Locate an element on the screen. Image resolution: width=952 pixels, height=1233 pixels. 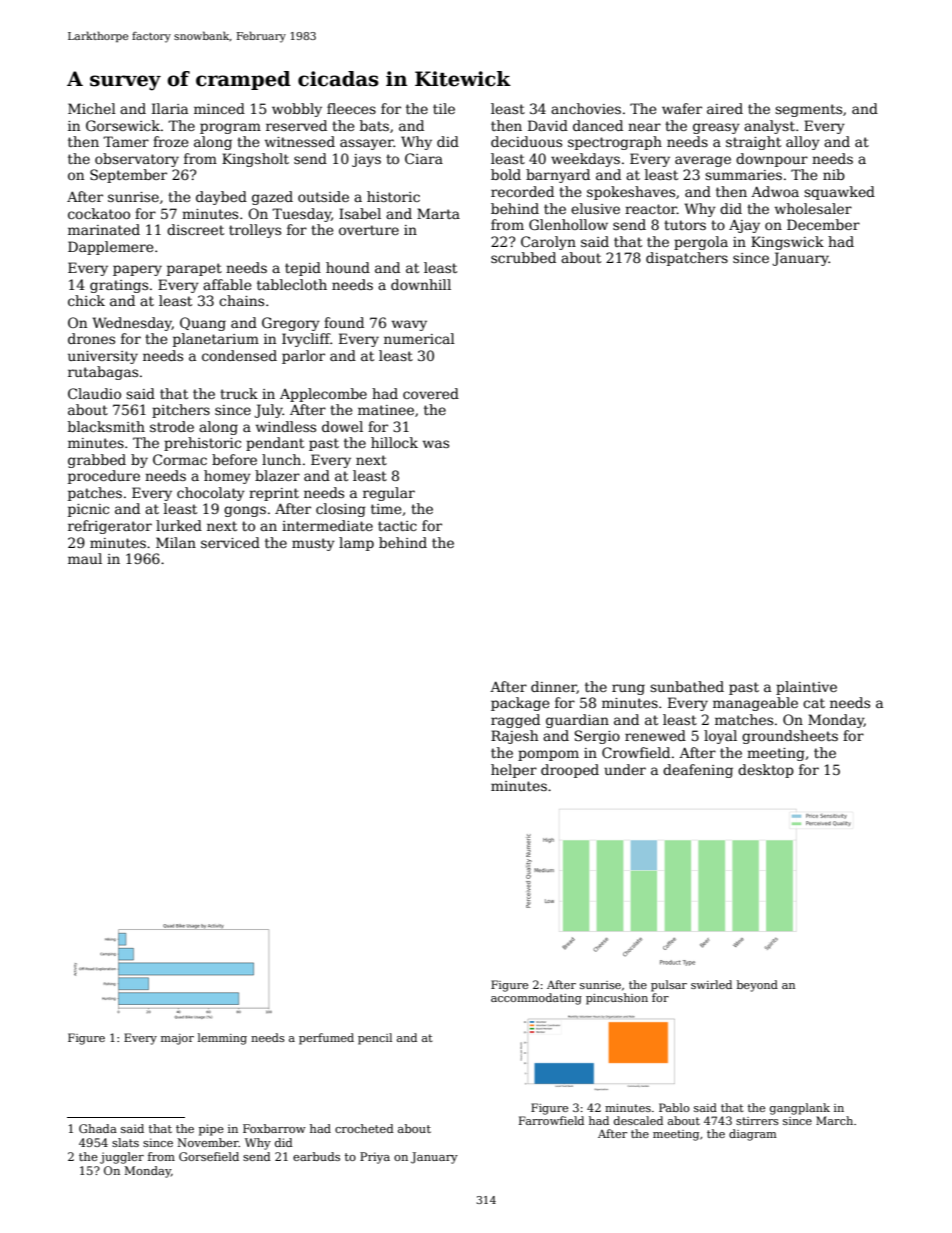
helper is located at coordinates (514, 771).
